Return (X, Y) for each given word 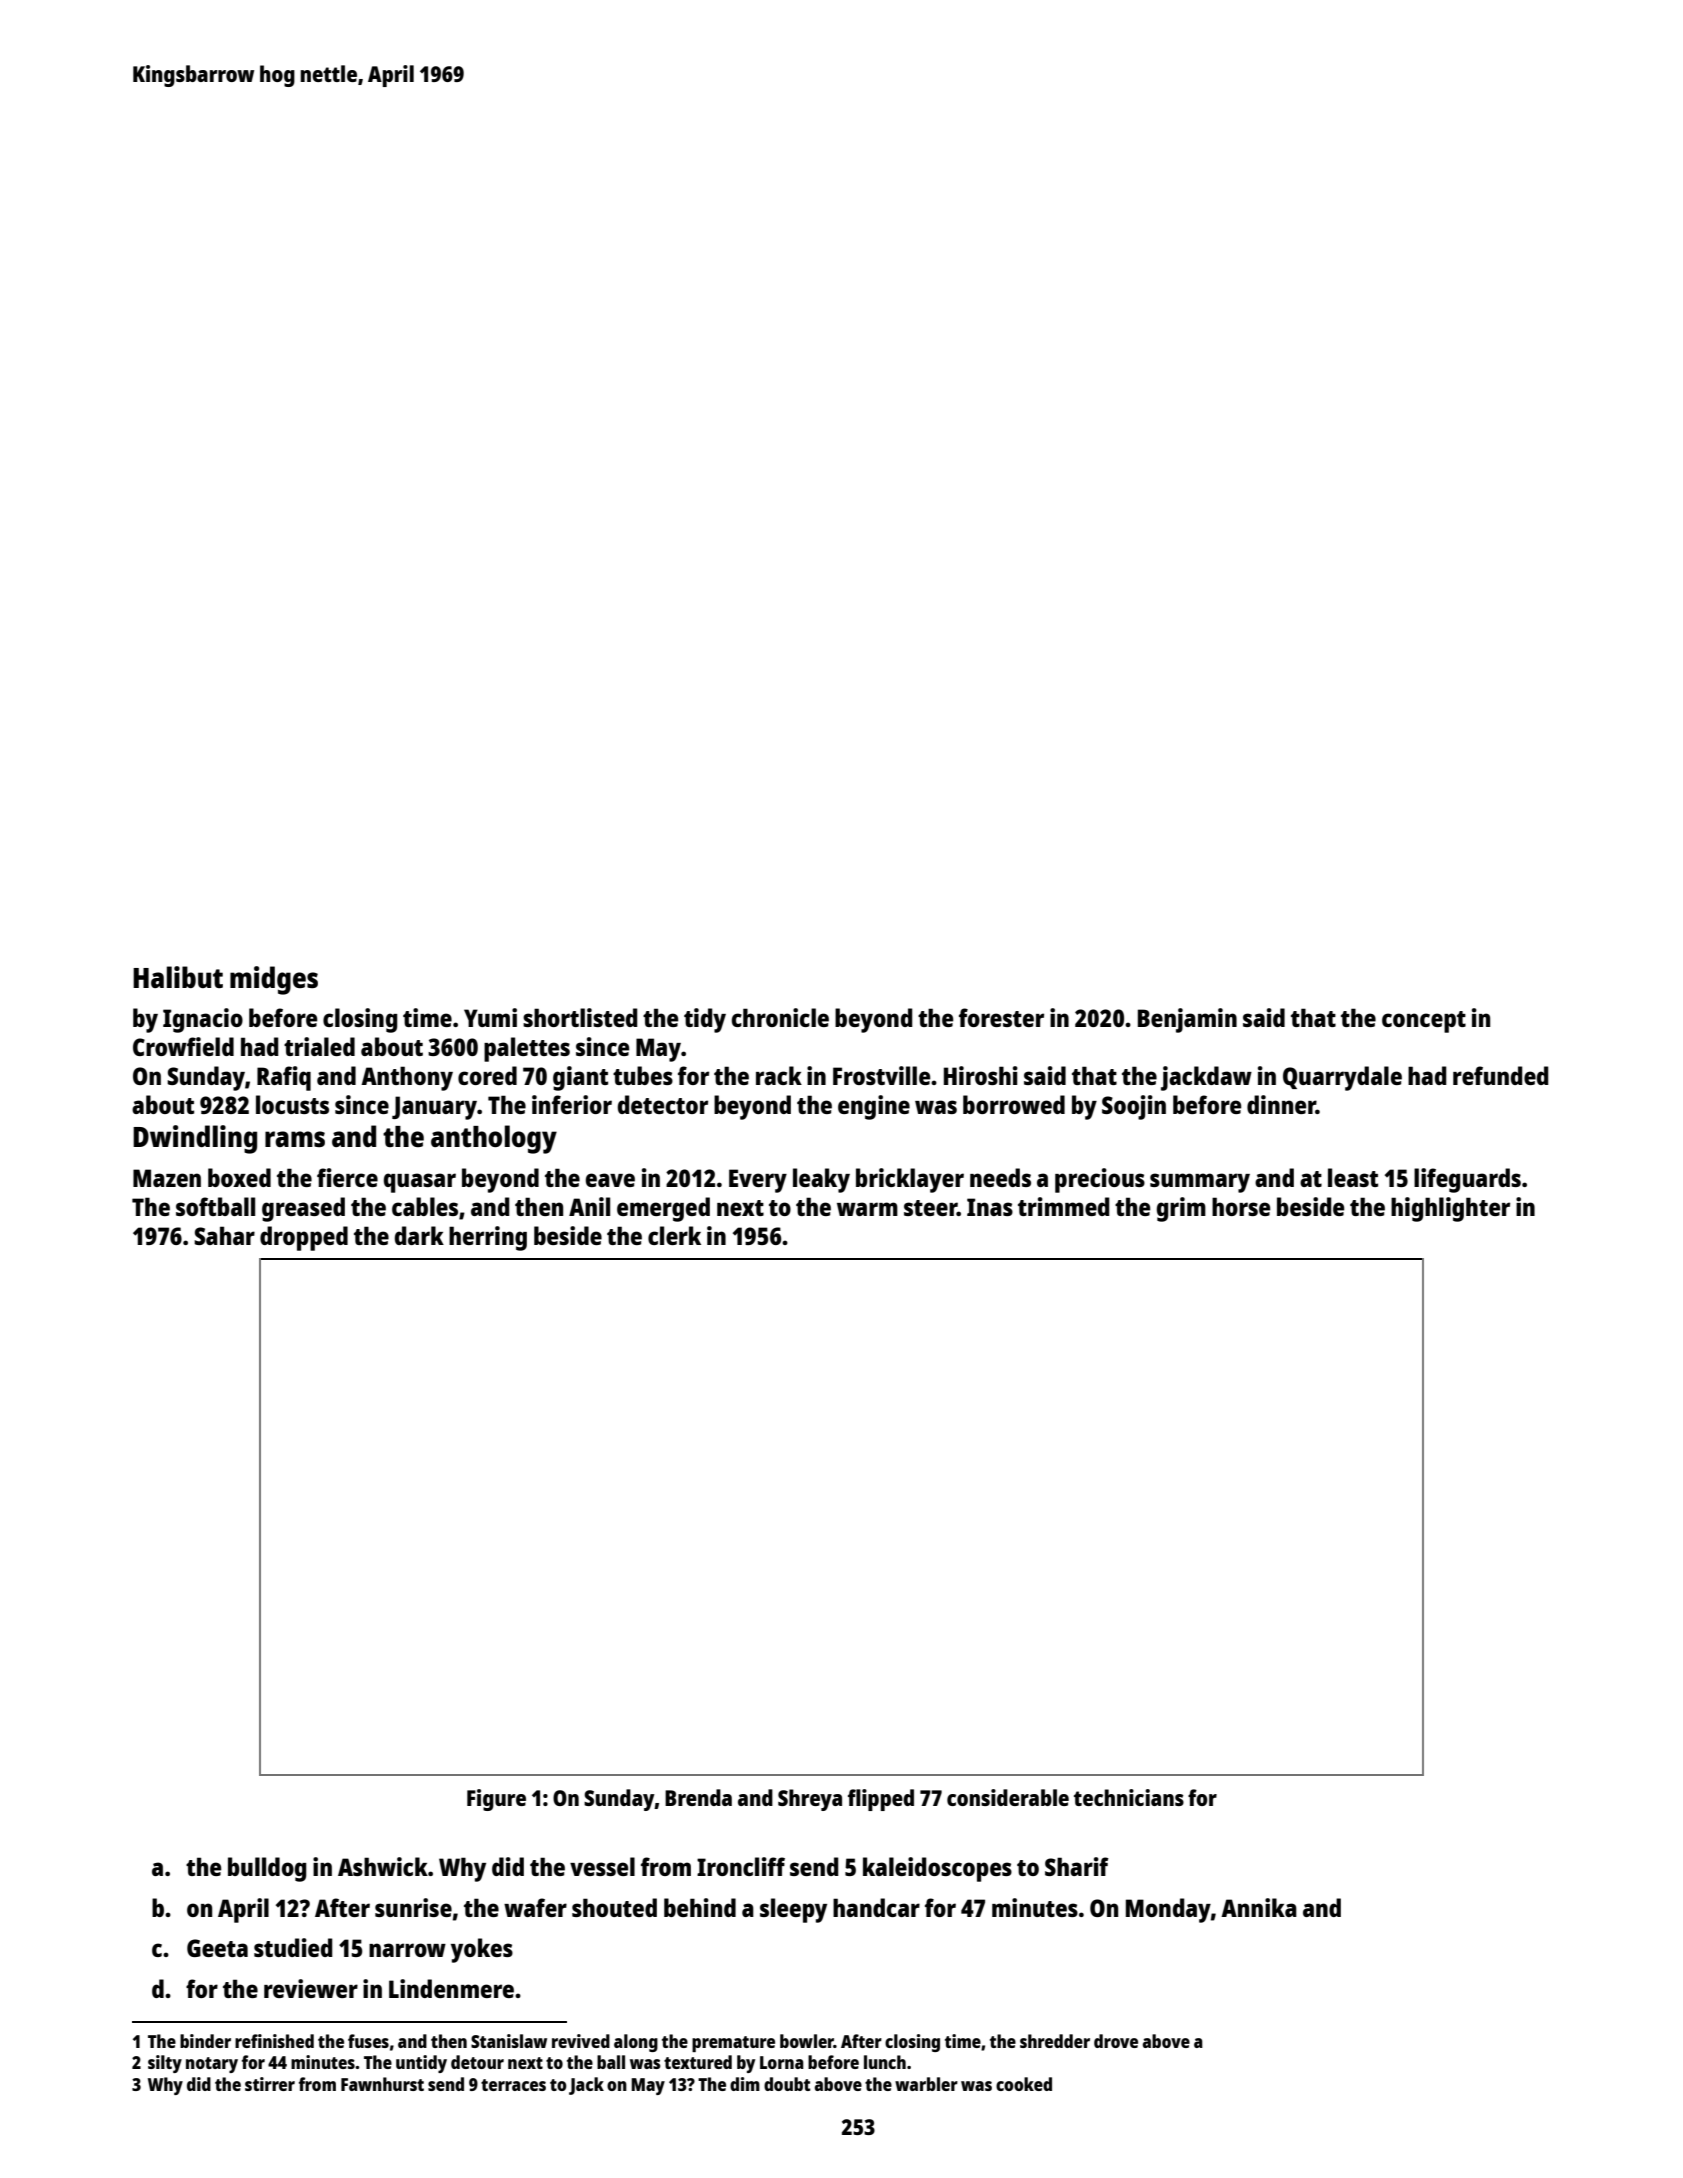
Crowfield (183, 1046)
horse (1241, 1206)
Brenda (698, 1797)
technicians (1129, 1797)
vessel (602, 1866)
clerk (674, 1235)
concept (1424, 1022)
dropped (304, 1238)
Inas (990, 1207)
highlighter (1450, 1209)
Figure (496, 1800)
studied (293, 1947)
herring (488, 1238)
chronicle (780, 1017)
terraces (513, 2085)
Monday (1168, 1910)
